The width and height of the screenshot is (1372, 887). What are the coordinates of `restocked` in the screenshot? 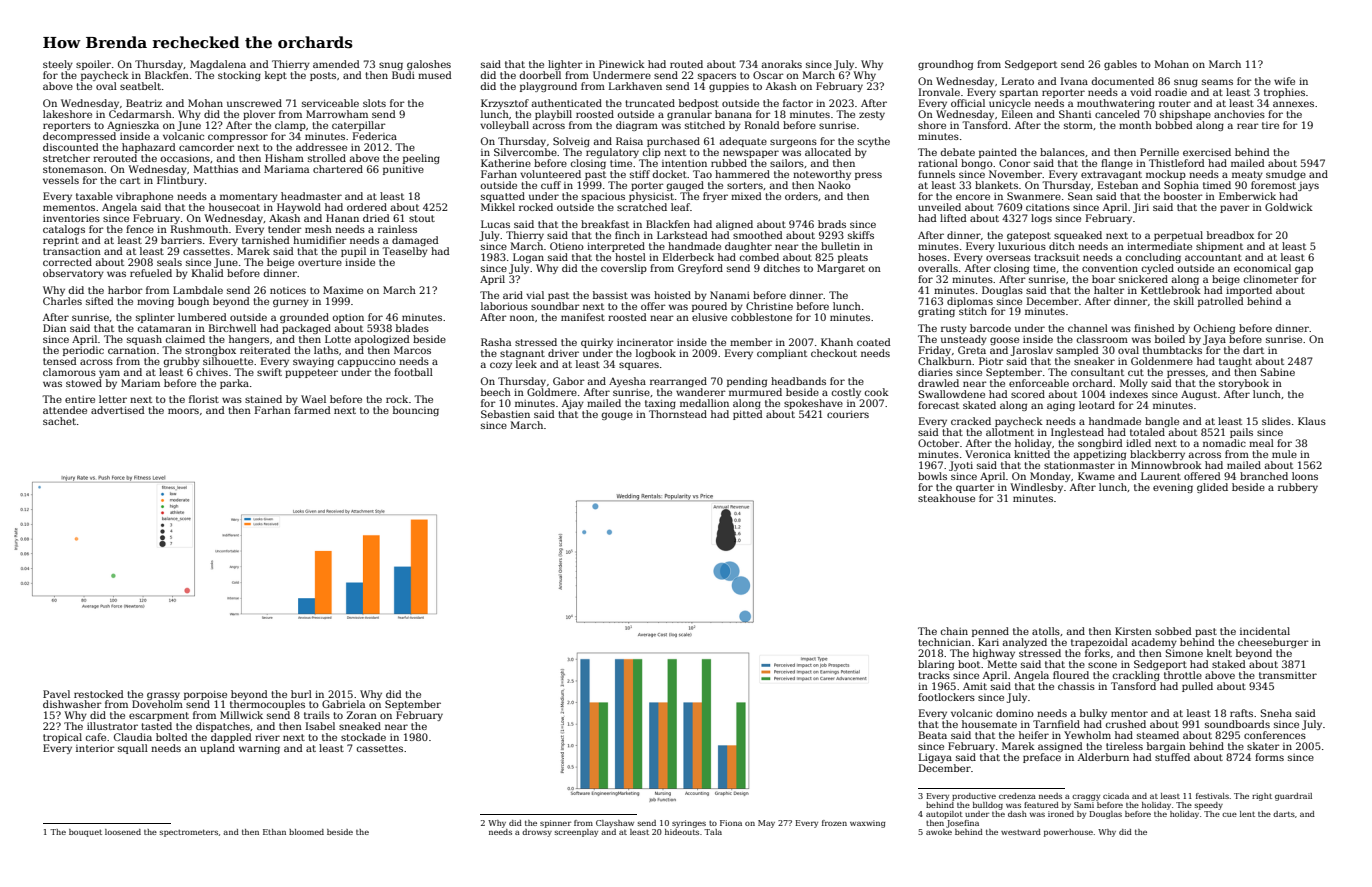 It's located at (99, 694).
